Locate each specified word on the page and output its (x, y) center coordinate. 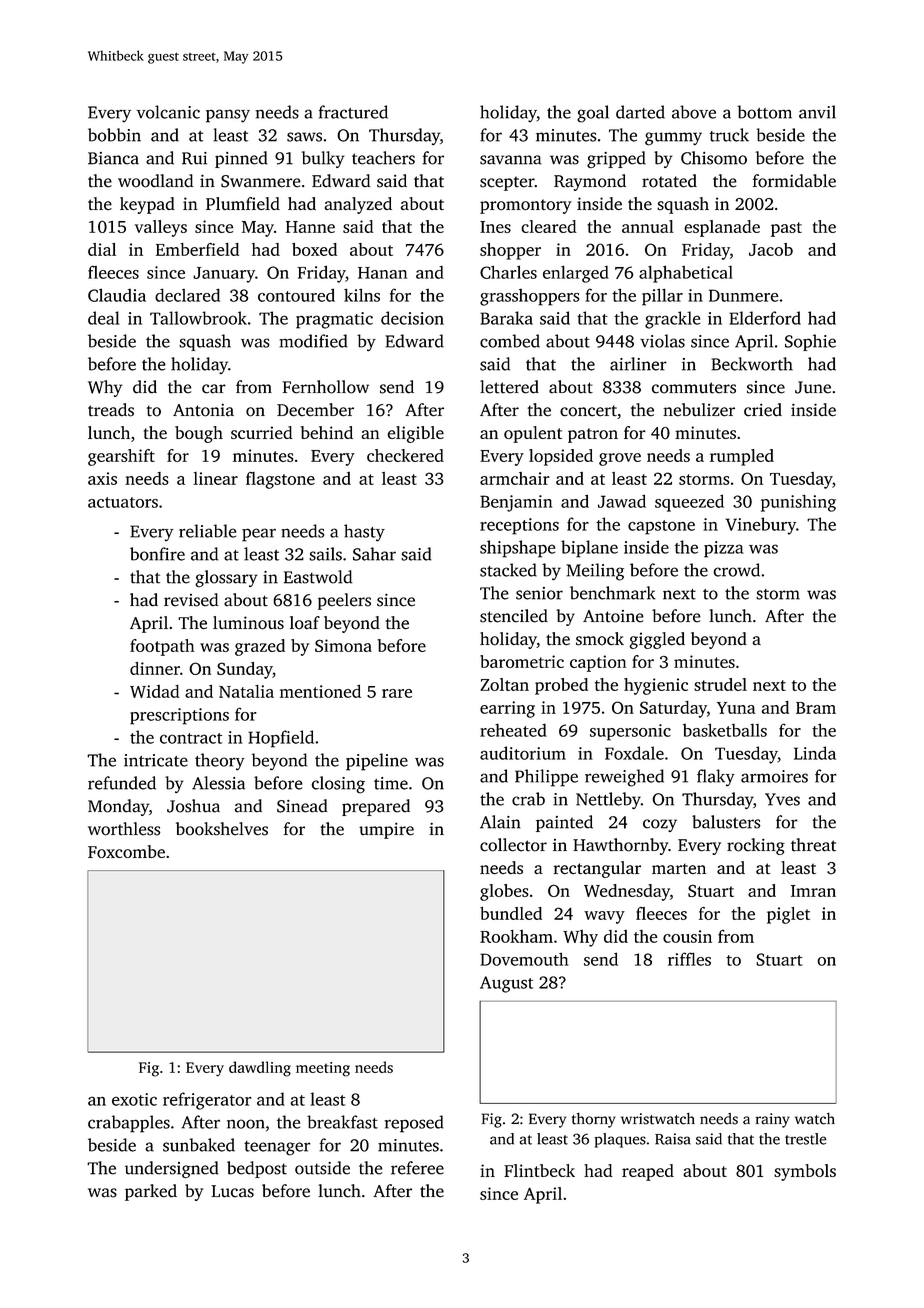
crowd (736, 570)
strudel (720, 684)
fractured (353, 112)
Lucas (232, 1191)
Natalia (246, 691)
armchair (515, 478)
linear (215, 478)
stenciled (514, 616)
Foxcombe (126, 851)
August (506, 984)
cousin (687, 936)
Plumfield (243, 203)
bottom (764, 112)
